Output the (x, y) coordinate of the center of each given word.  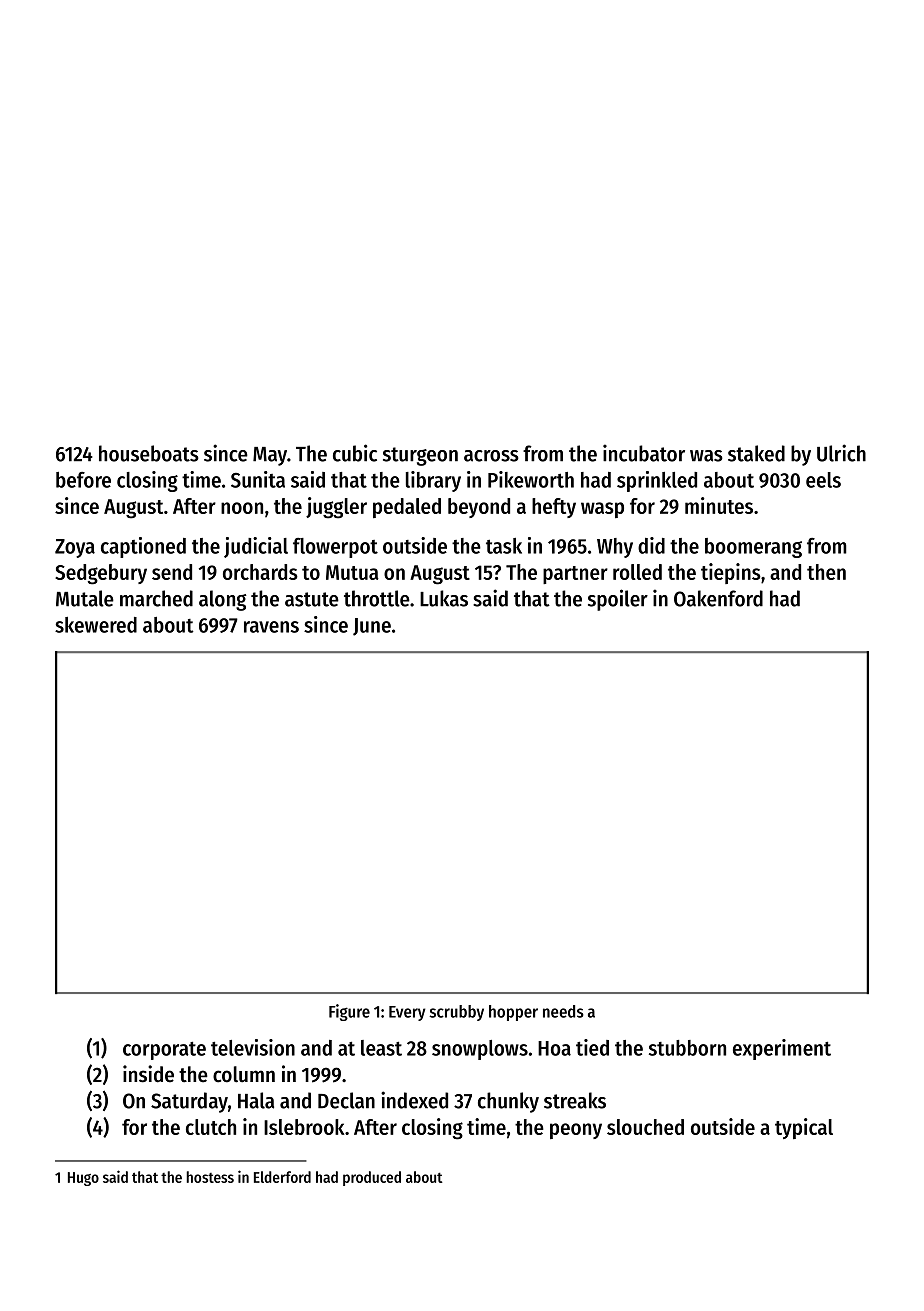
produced (372, 1178)
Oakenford (718, 598)
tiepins (731, 573)
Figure (349, 1012)
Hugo (83, 1179)
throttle (377, 598)
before (83, 480)
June (372, 627)
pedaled (407, 508)
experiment (782, 1049)
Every (407, 1013)
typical (804, 1128)
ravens (271, 627)
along (223, 600)
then (826, 572)
